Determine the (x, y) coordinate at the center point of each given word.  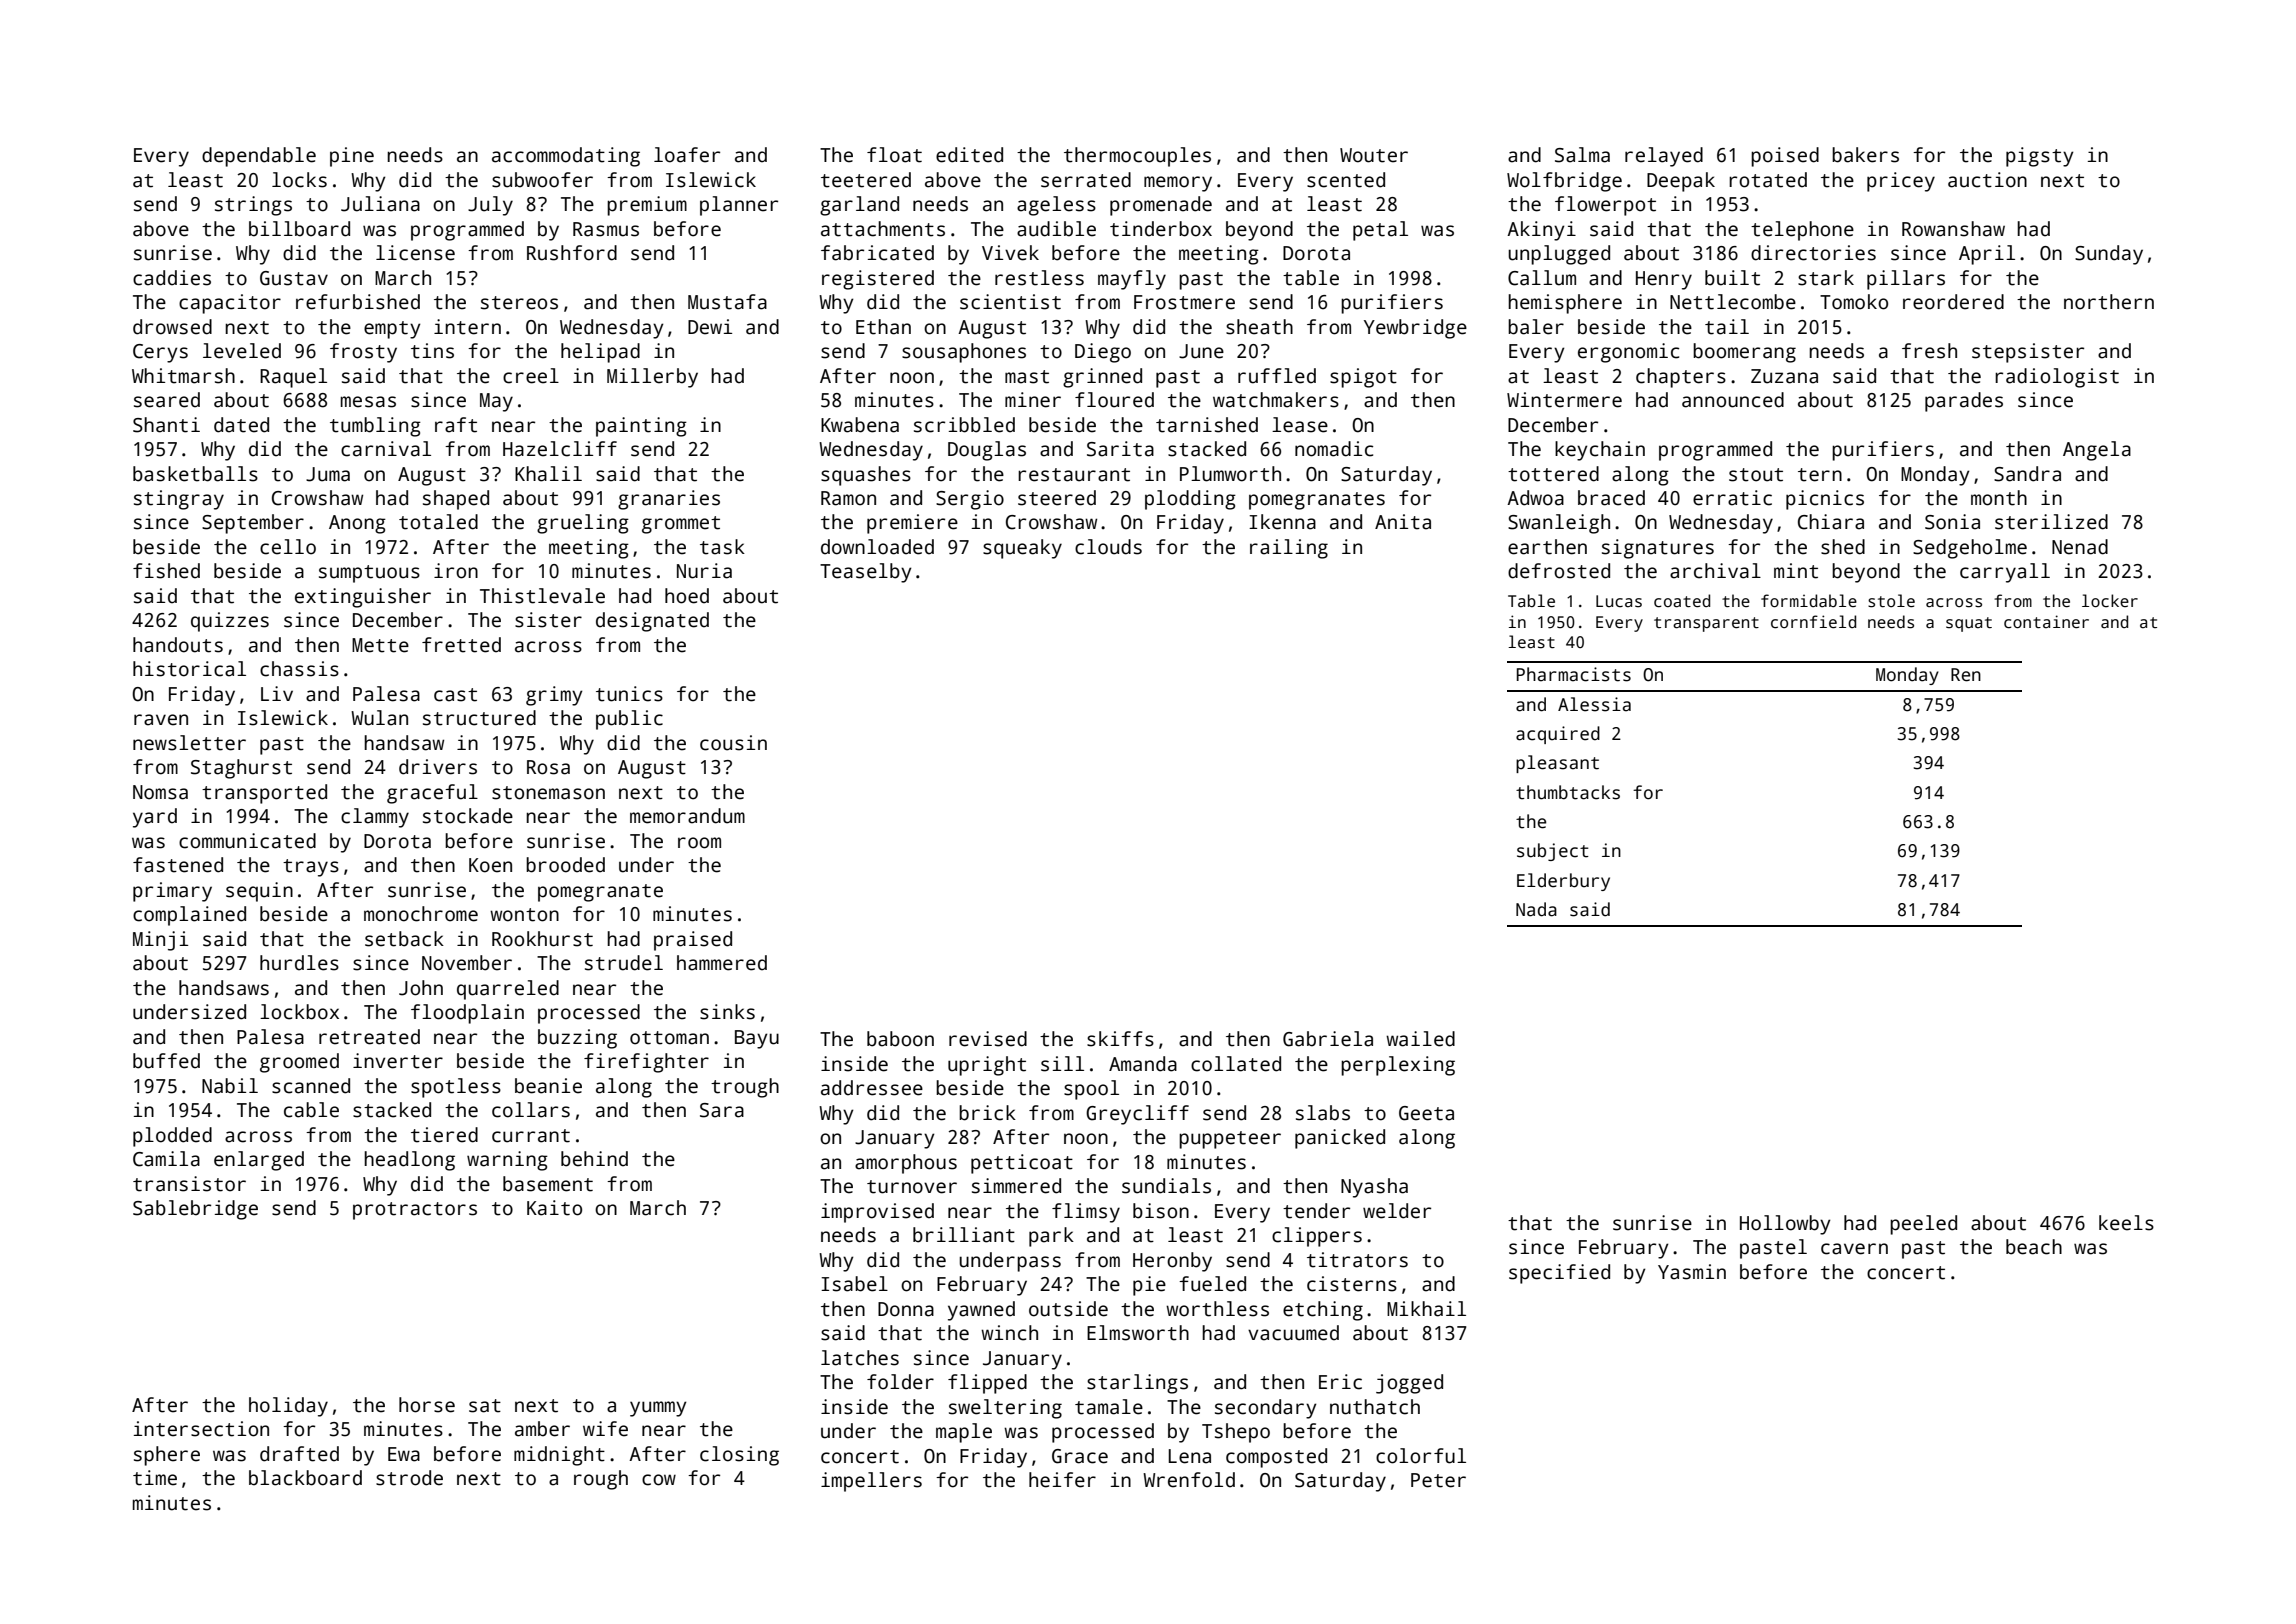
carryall (2005, 573)
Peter (1438, 1480)
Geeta (1426, 1113)
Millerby (652, 378)
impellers (871, 1482)
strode (409, 1478)
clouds (1108, 547)
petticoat (1022, 1164)
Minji (160, 941)
